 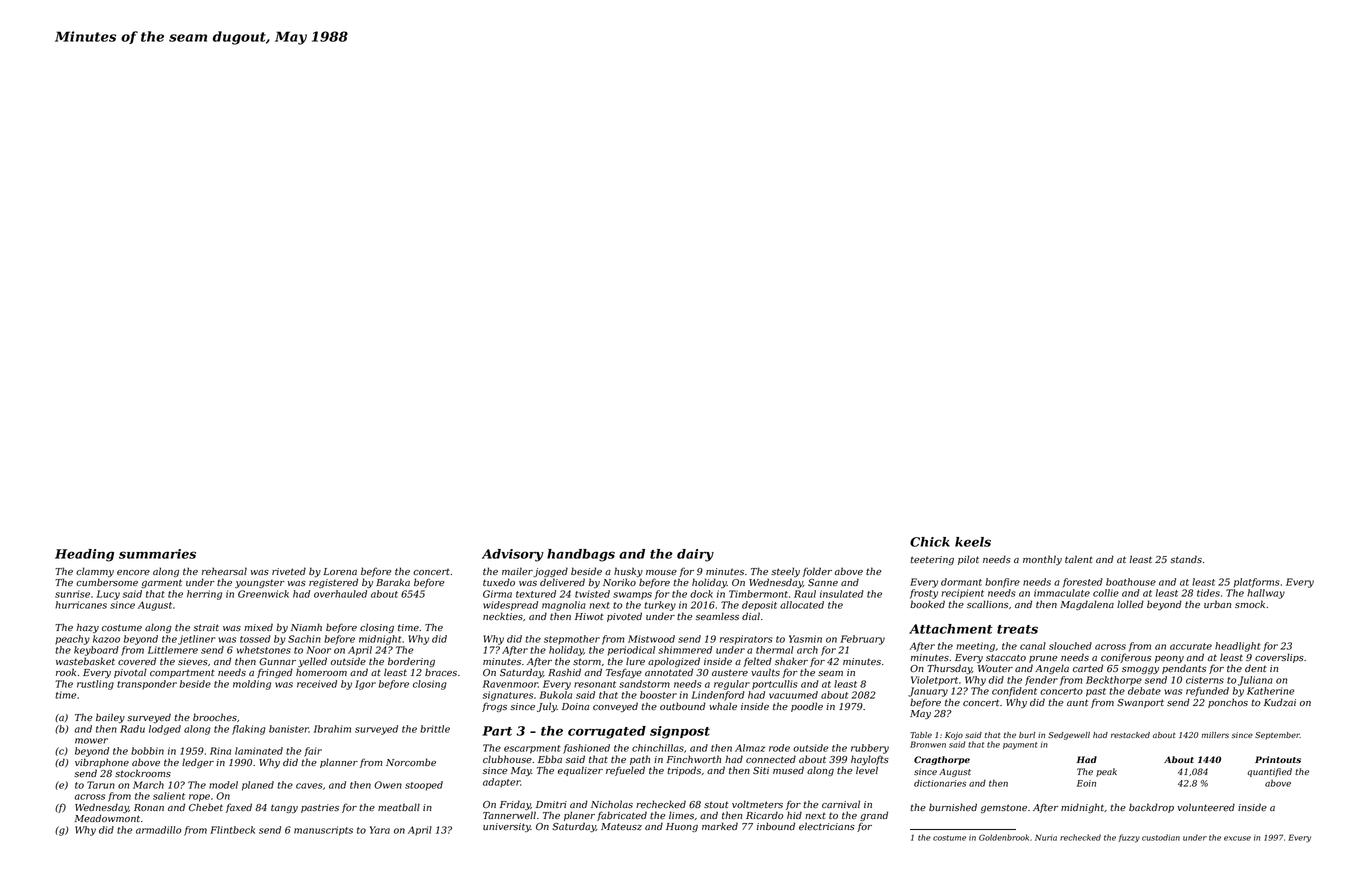 What do you see at coordinates (157, 554) in the screenshot?
I see `summaries` at bounding box center [157, 554].
